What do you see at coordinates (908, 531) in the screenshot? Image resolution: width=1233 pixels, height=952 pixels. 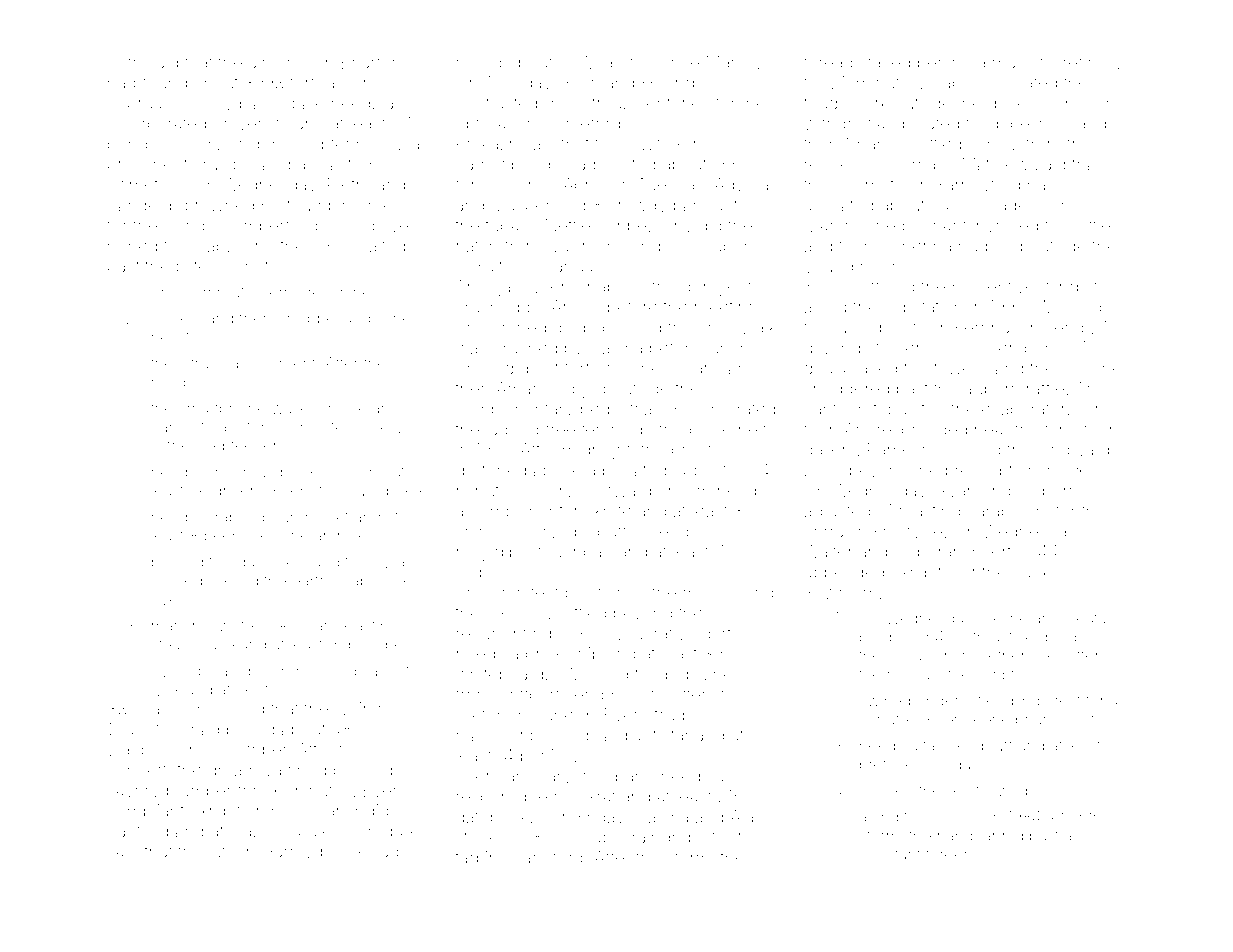 I see `Frostville` at bounding box center [908, 531].
